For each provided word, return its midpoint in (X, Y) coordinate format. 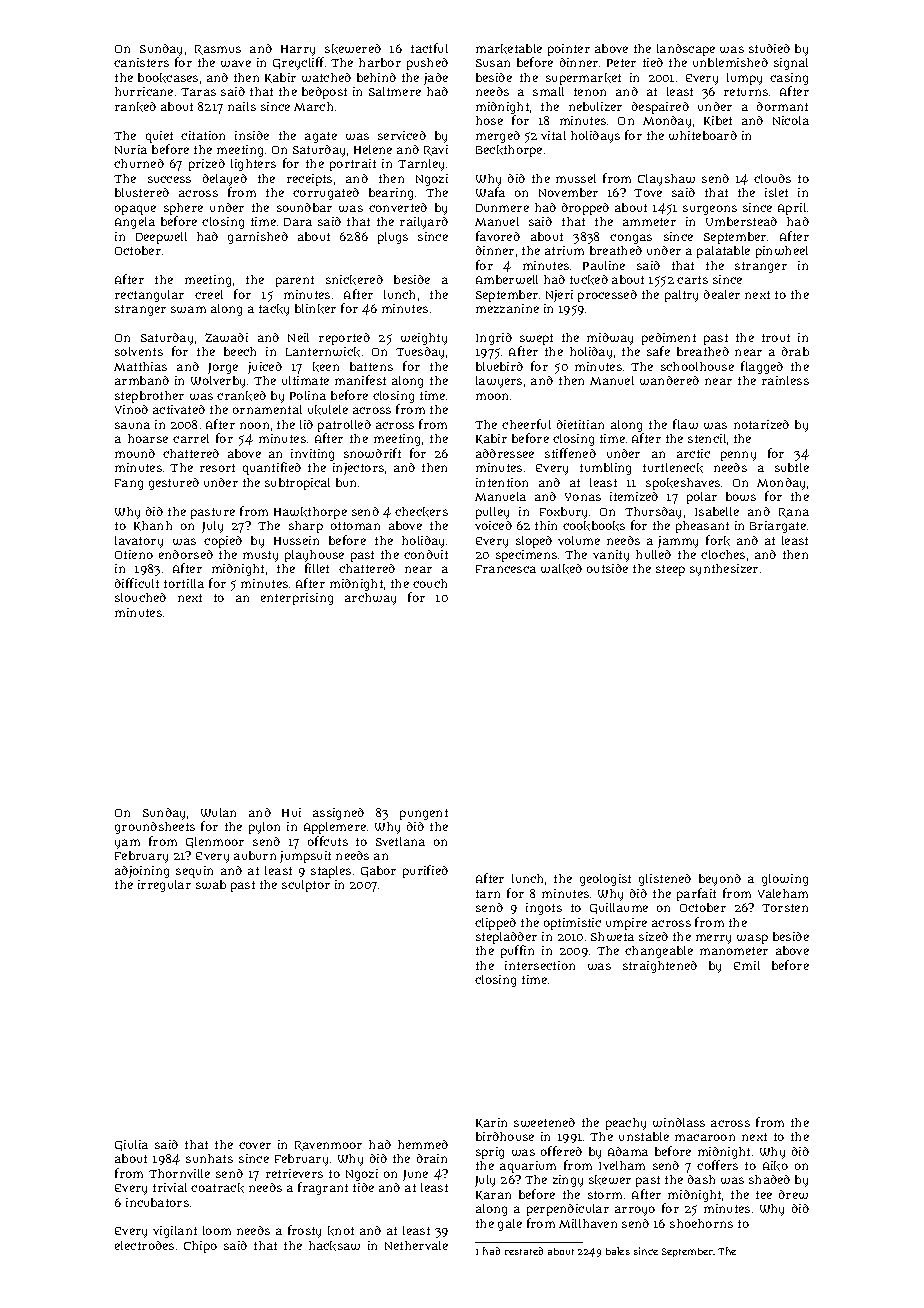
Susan (493, 63)
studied (769, 48)
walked (561, 569)
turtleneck (673, 468)
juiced (265, 368)
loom (217, 1230)
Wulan (218, 812)
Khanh (153, 526)
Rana (794, 513)
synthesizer (724, 570)
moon (492, 396)
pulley (492, 513)
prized (207, 165)
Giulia (131, 1145)
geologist (605, 880)
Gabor (378, 871)
